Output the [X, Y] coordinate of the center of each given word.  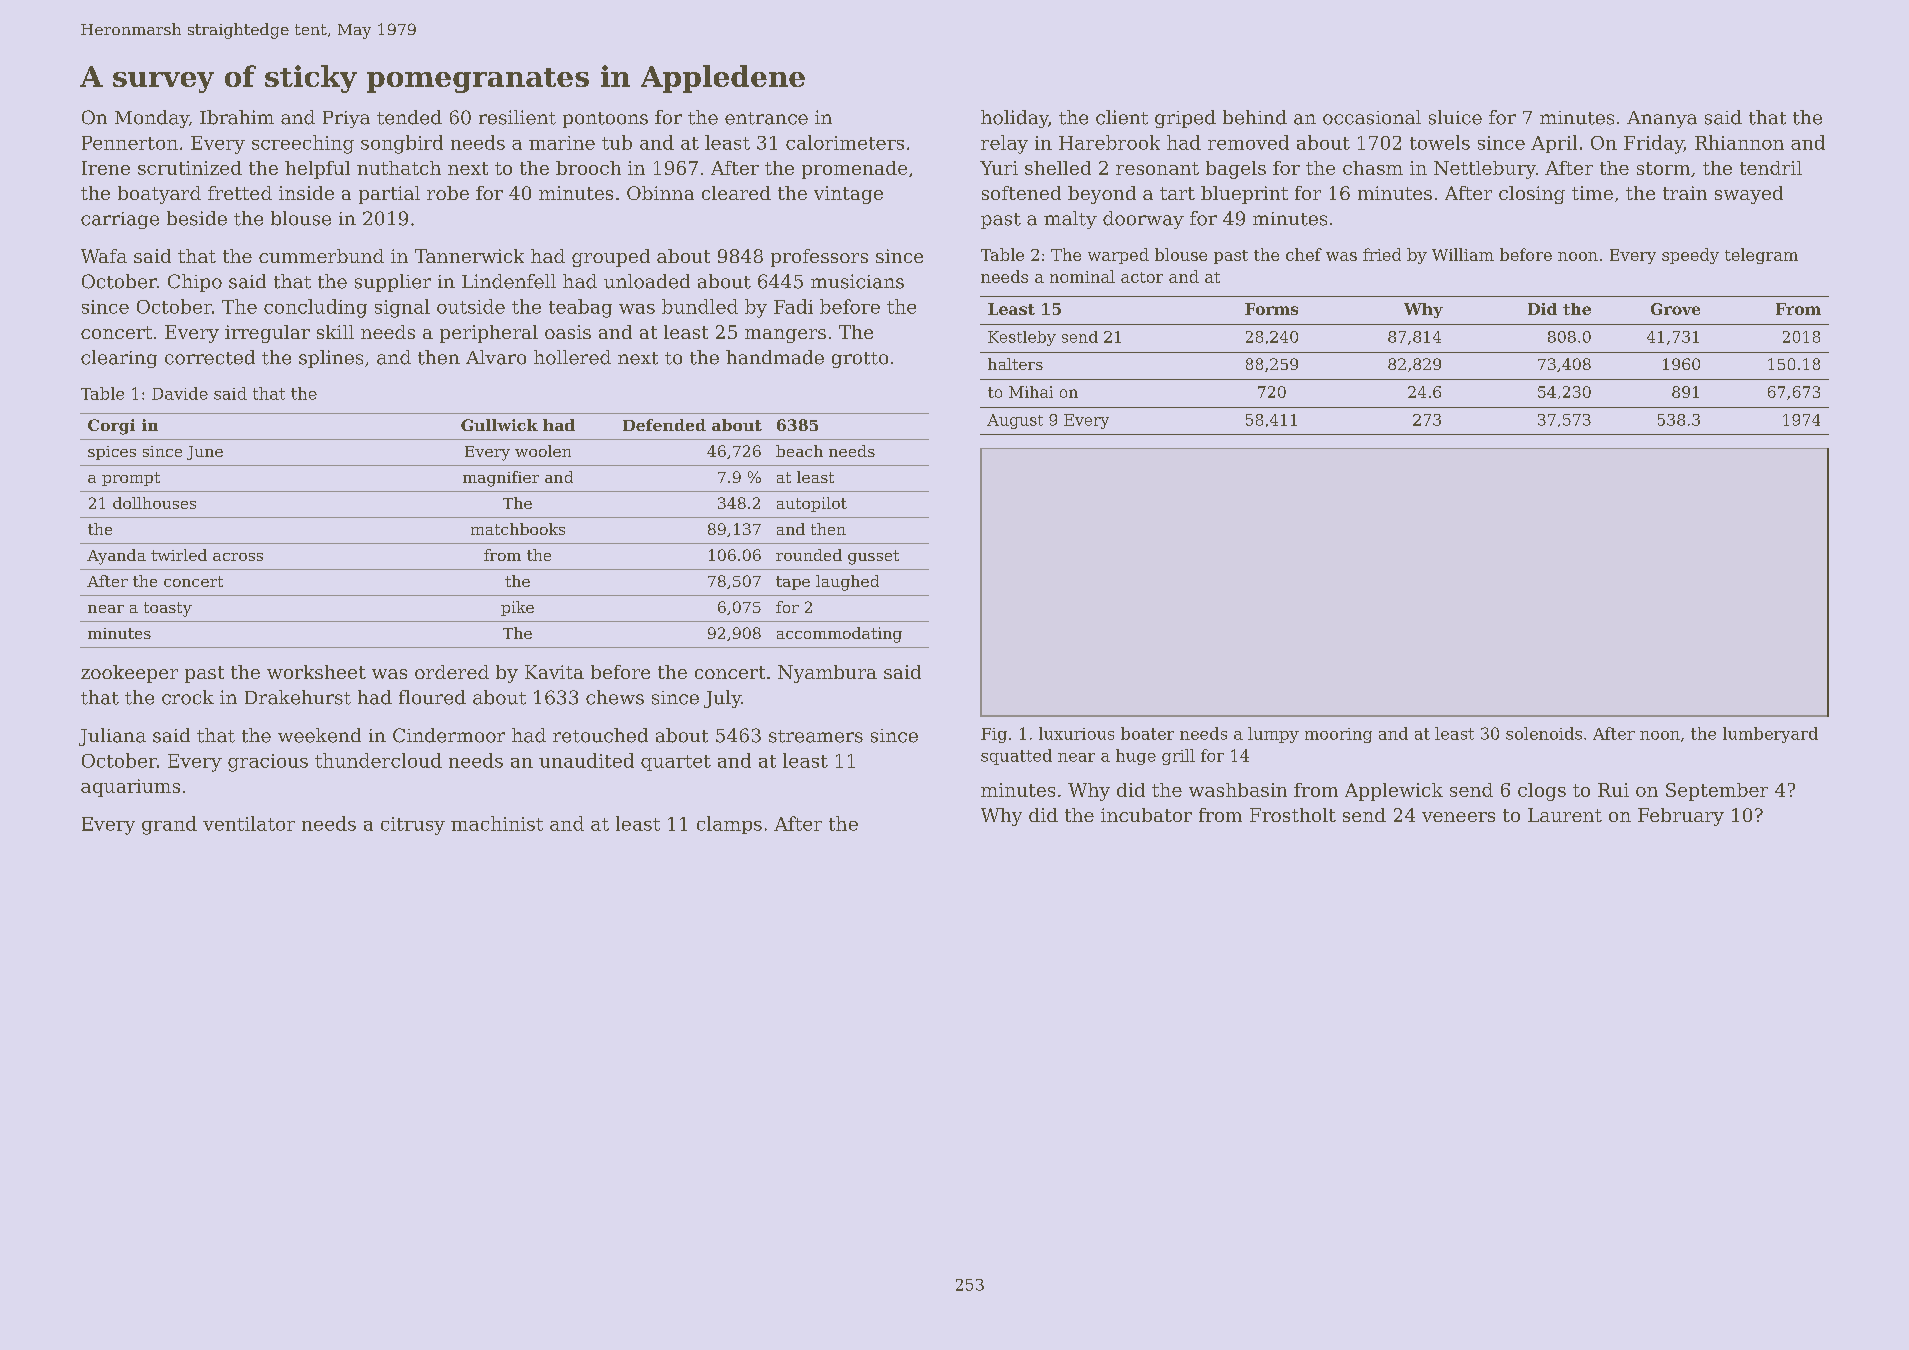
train [1685, 193]
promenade [854, 170]
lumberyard [1770, 735]
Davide [180, 393]
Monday [152, 119]
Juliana [112, 737]
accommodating [839, 635]
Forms [1271, 309]
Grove [1675, 309]
